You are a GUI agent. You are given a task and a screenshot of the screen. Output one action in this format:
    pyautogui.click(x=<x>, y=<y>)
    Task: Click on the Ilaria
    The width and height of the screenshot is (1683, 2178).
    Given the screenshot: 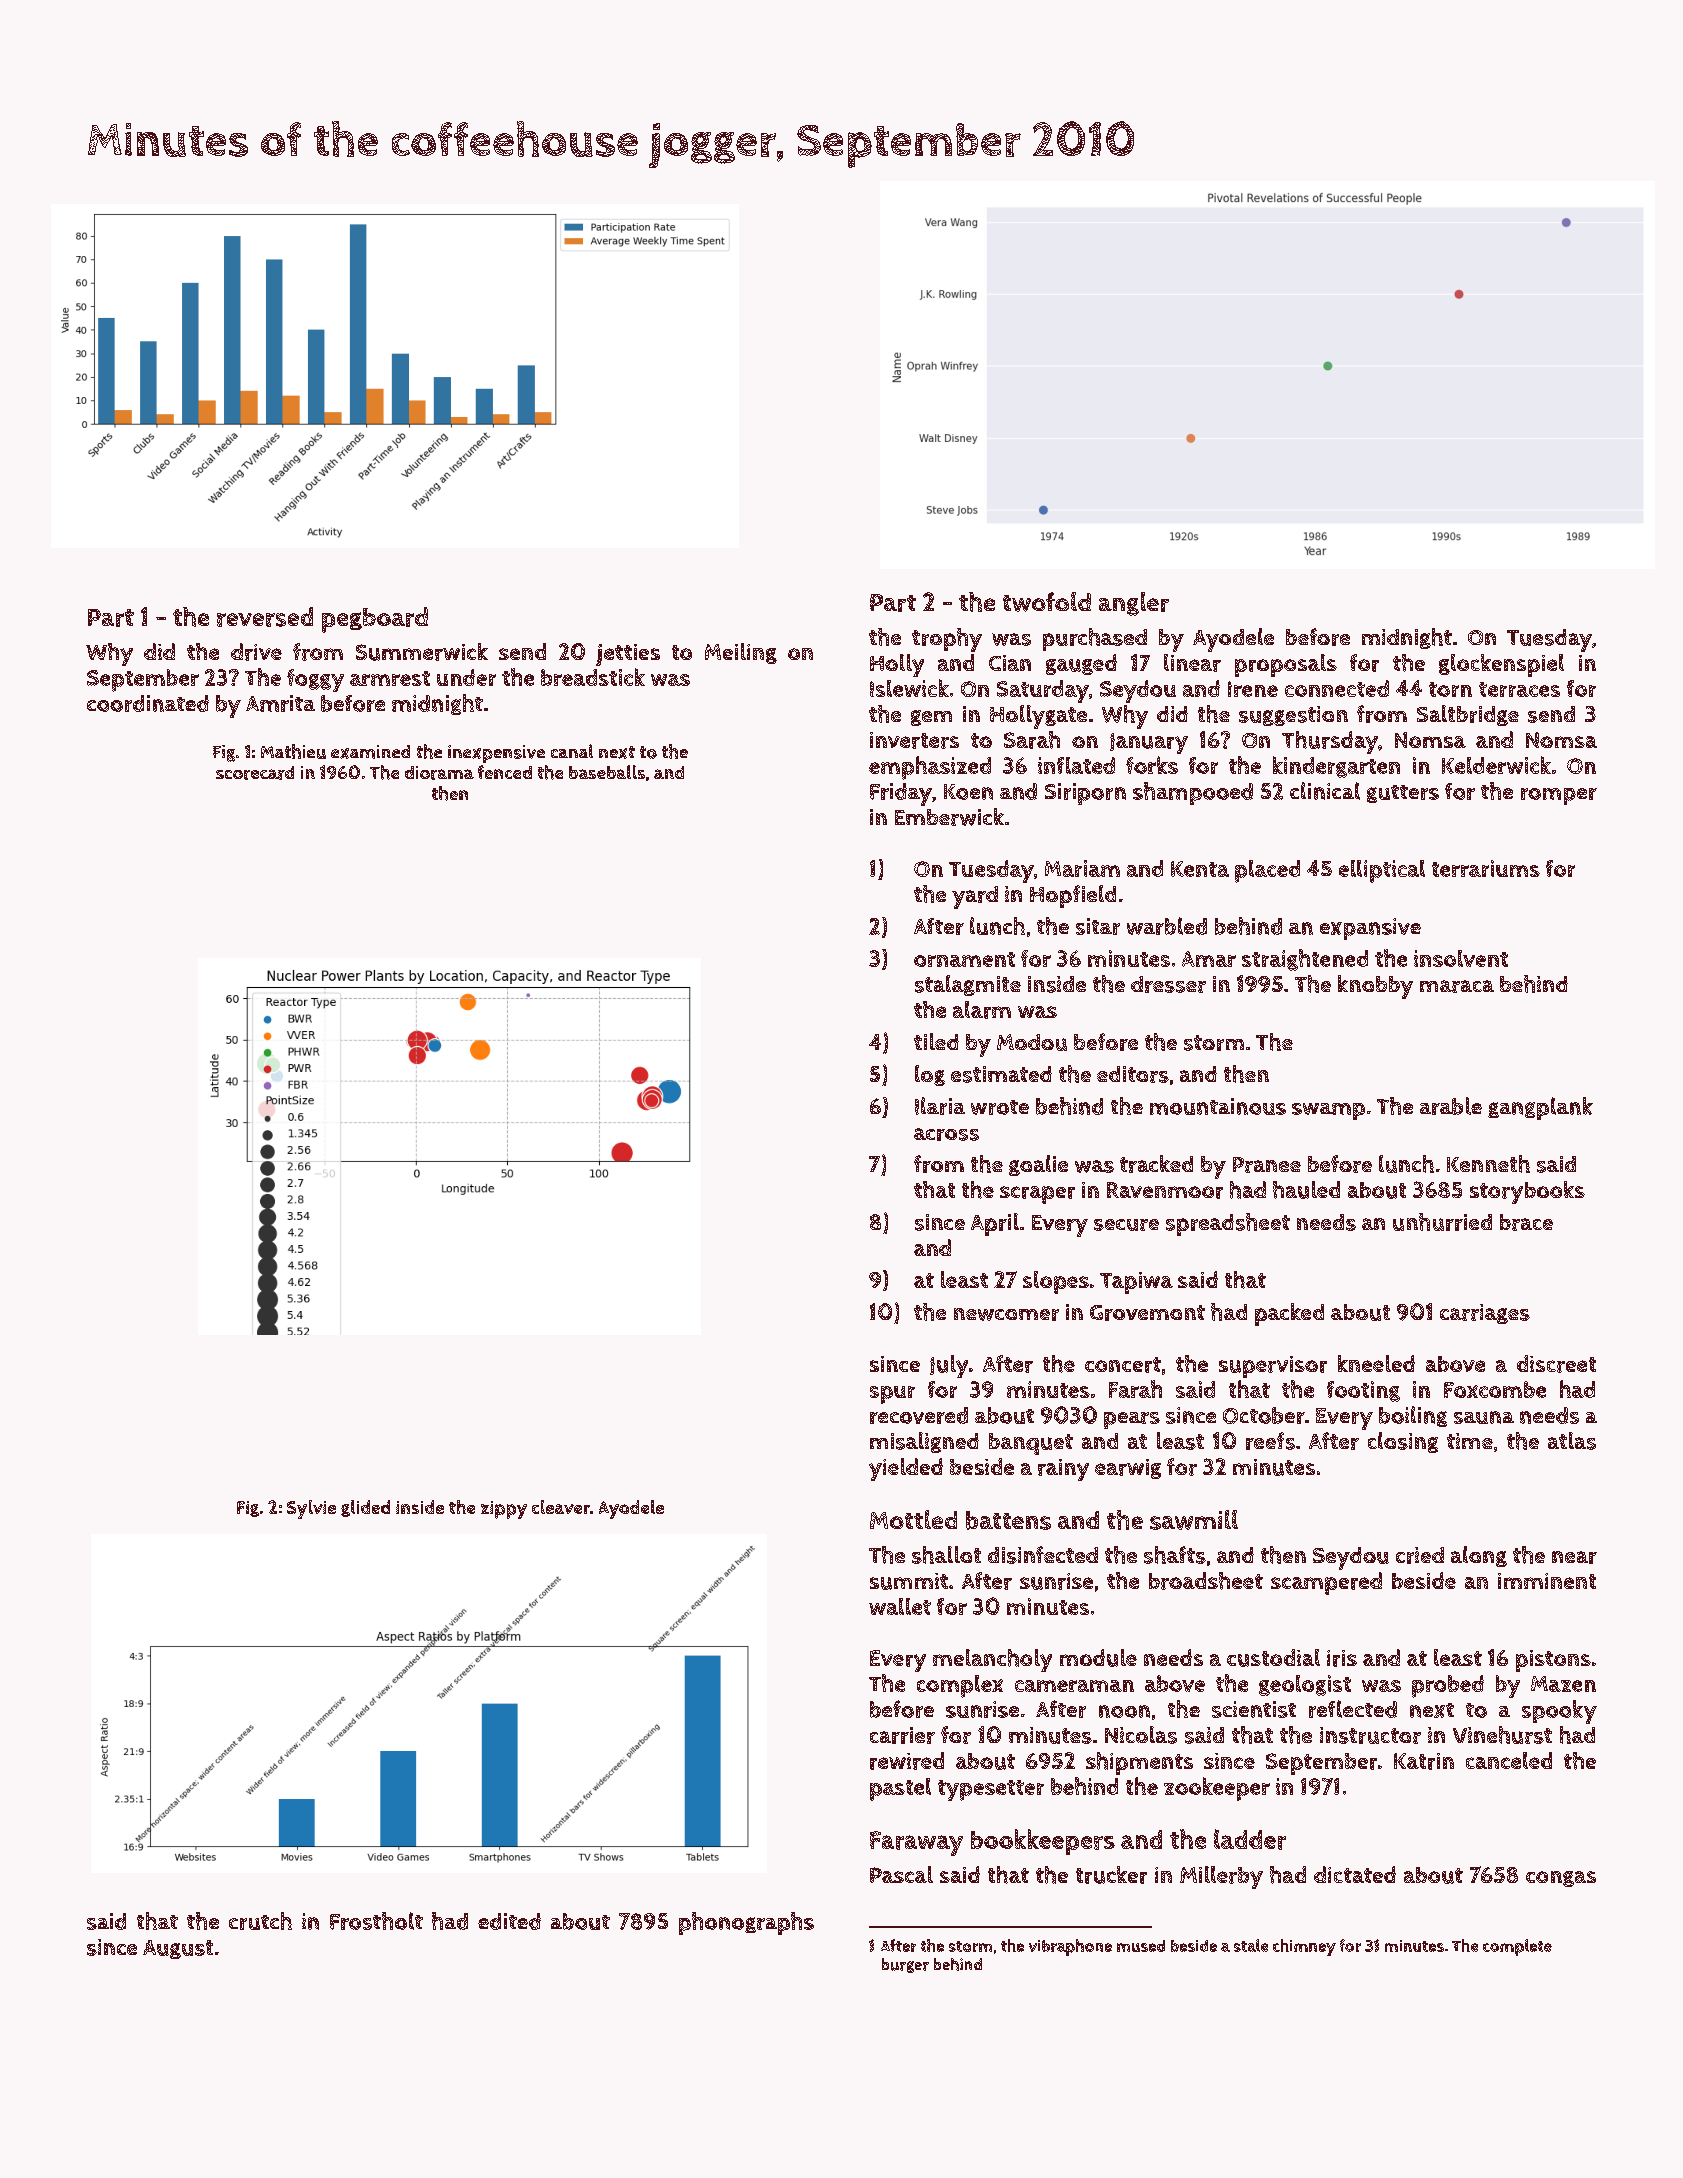 What is the action you would take?
    pyautogui.click(x=940, y=1106)
